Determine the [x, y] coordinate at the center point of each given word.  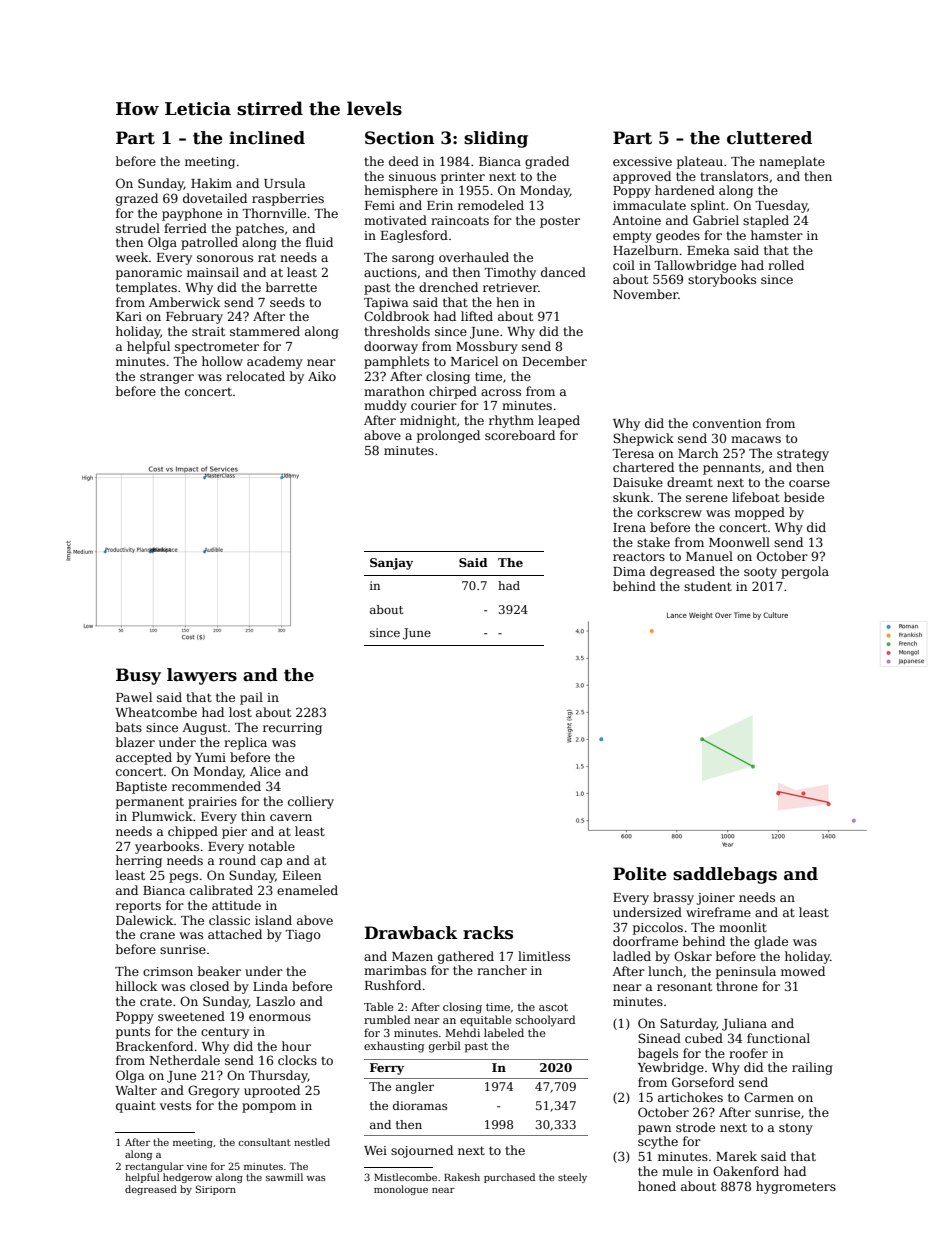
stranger [167, 378]
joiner [715, 899]
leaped [559, 421]
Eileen [302, 875]
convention [727, 423]
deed [404, 161]
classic [229, 920]
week [132, 257]
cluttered [769, 138]
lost [240, 712]
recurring [292, 729]
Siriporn [216, 1190]
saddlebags [725, 875]
